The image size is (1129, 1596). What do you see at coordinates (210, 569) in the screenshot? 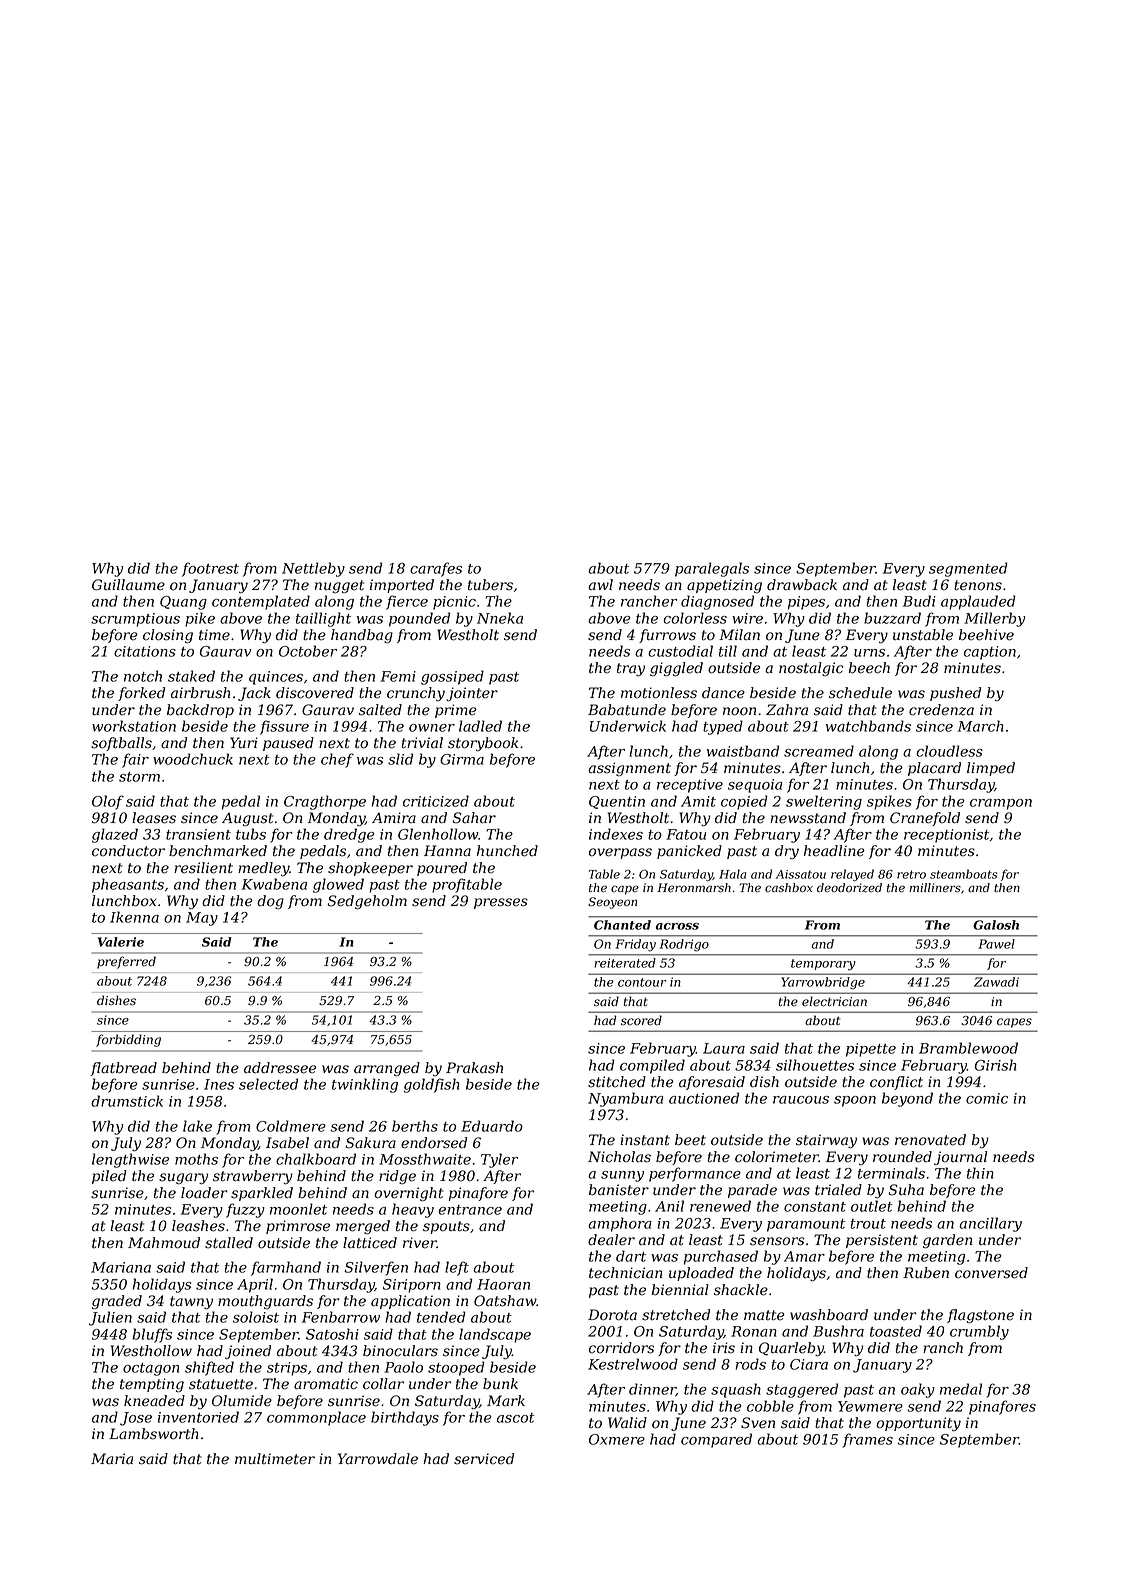
I see `footrest` at bounding box center [210, 569].
